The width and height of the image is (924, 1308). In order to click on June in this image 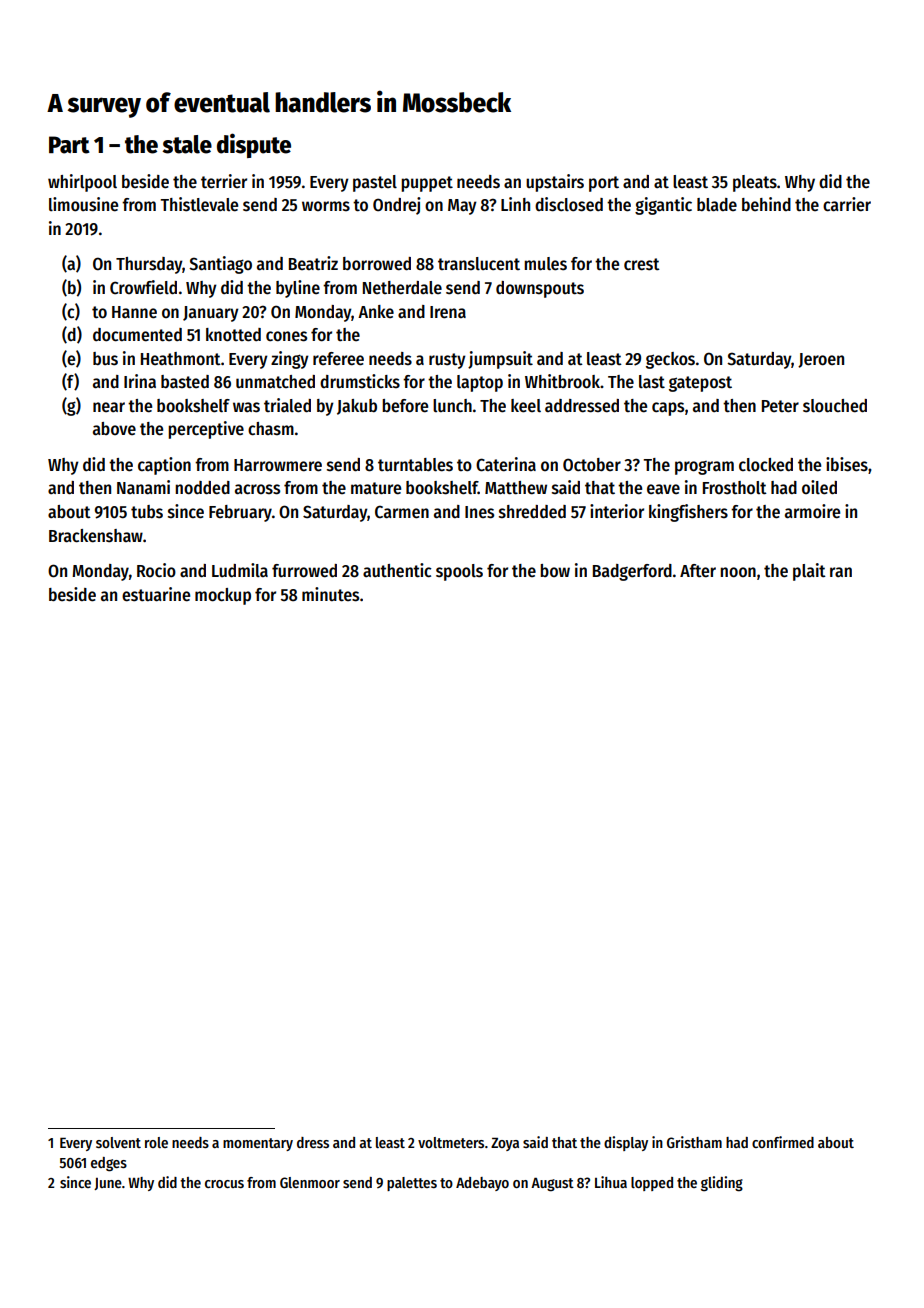, I will do `click(108, 1184)`.
